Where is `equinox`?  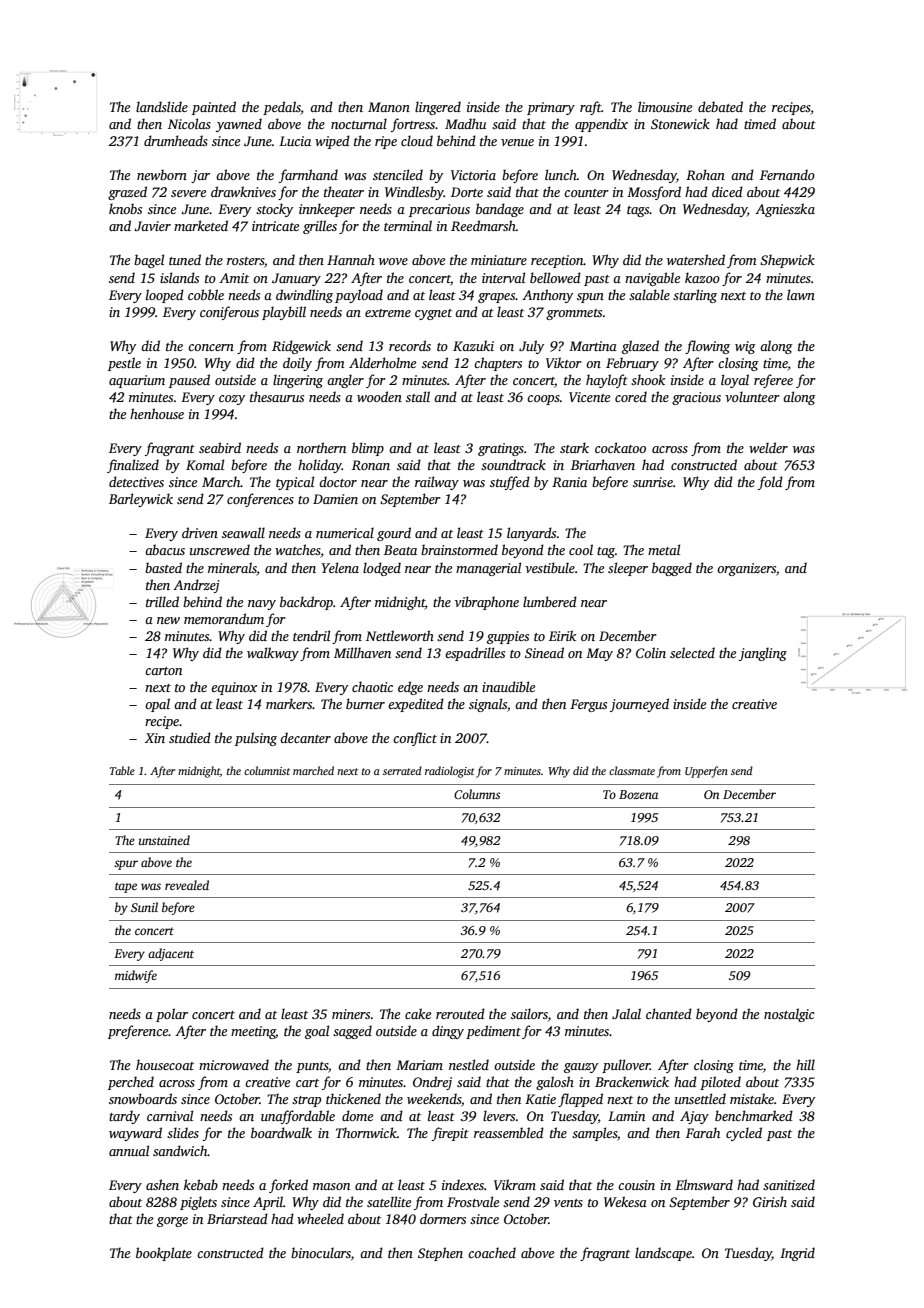
equinox is located at coordinates (234, 688).
